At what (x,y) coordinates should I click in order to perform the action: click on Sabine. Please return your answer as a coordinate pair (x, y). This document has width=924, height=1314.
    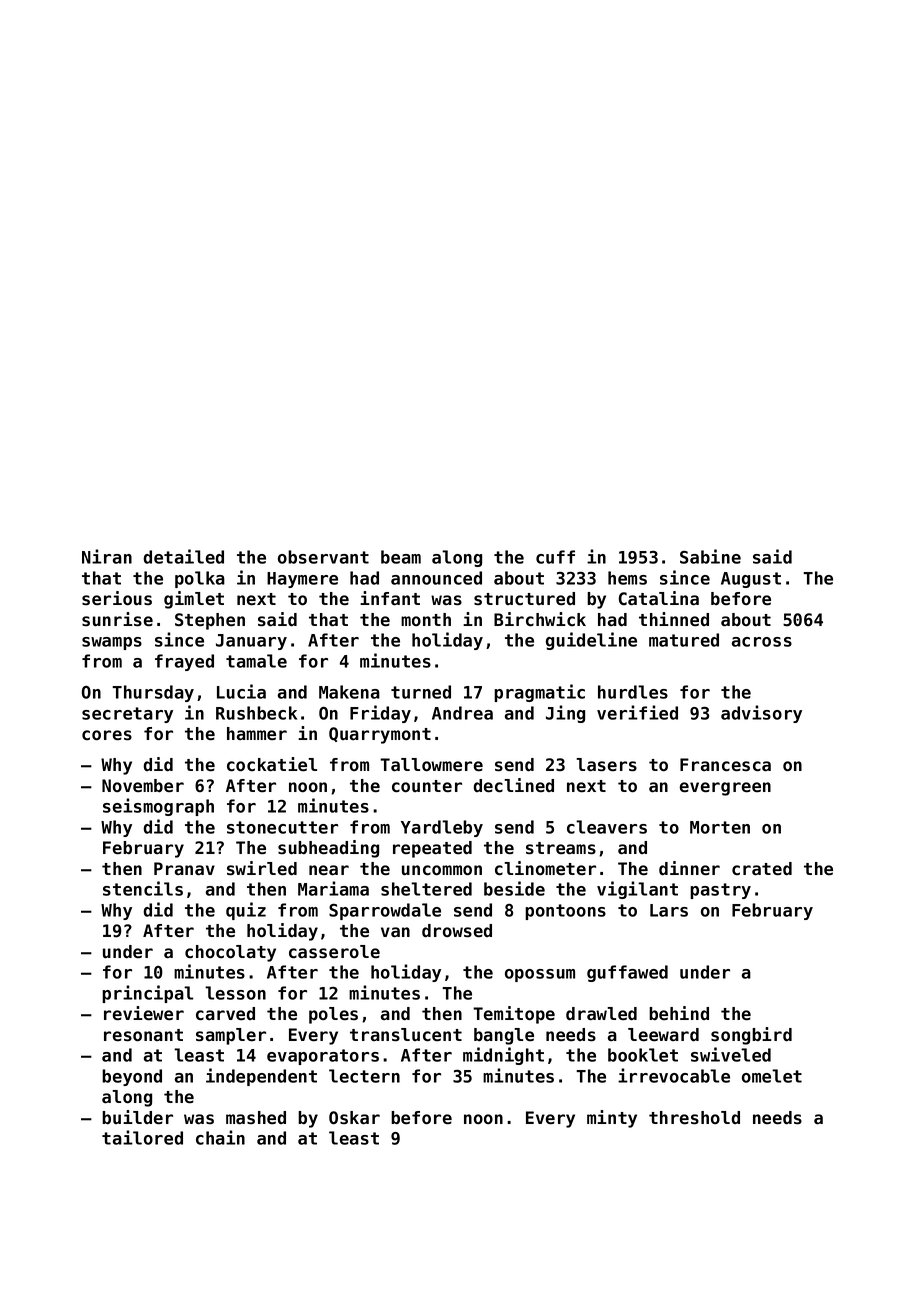
    Looking at the image, I should click on (710, 556).
